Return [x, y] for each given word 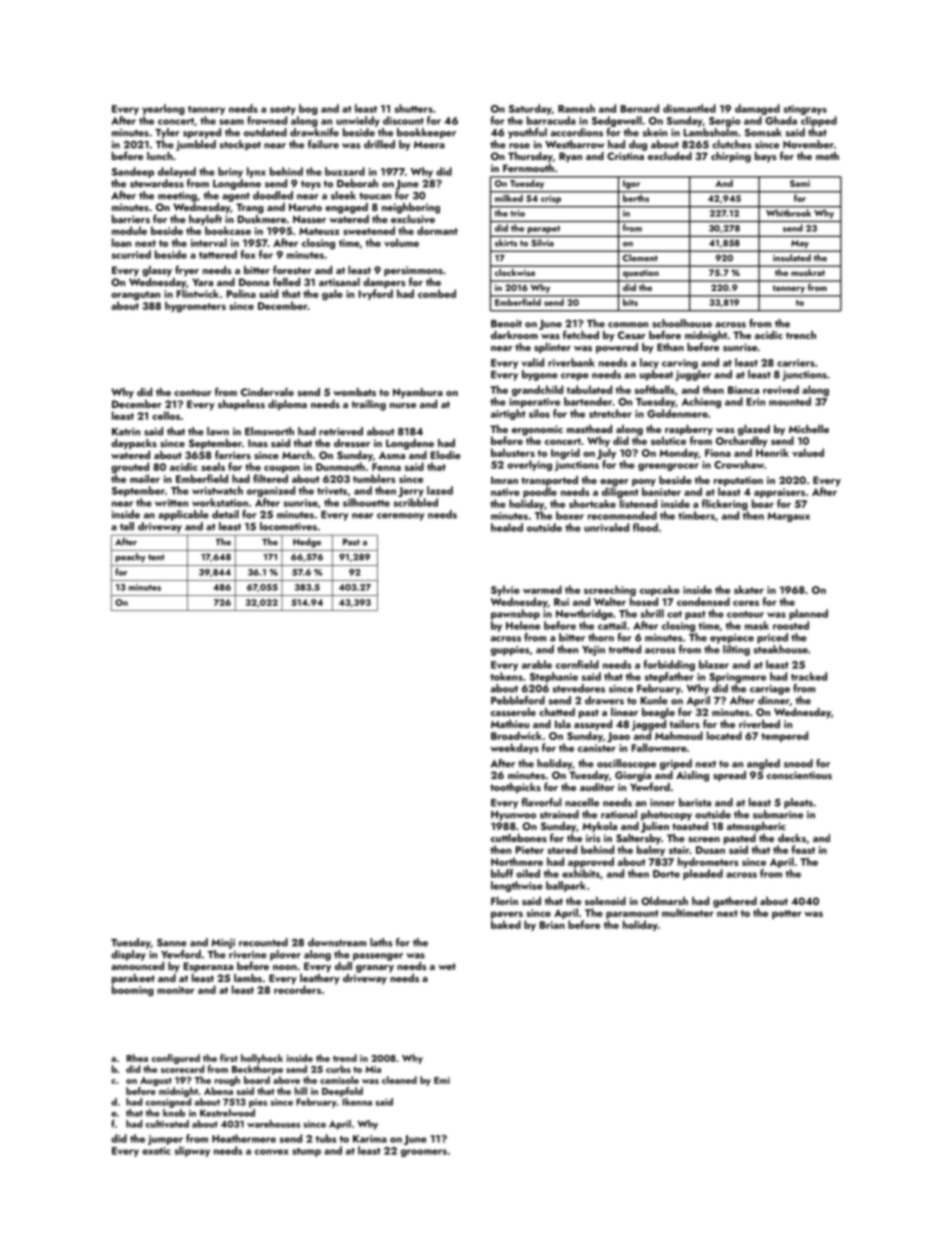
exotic [156, 1151]
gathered [735, 902]
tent [156, 557]
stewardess [157, 183]
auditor [597, 787]
